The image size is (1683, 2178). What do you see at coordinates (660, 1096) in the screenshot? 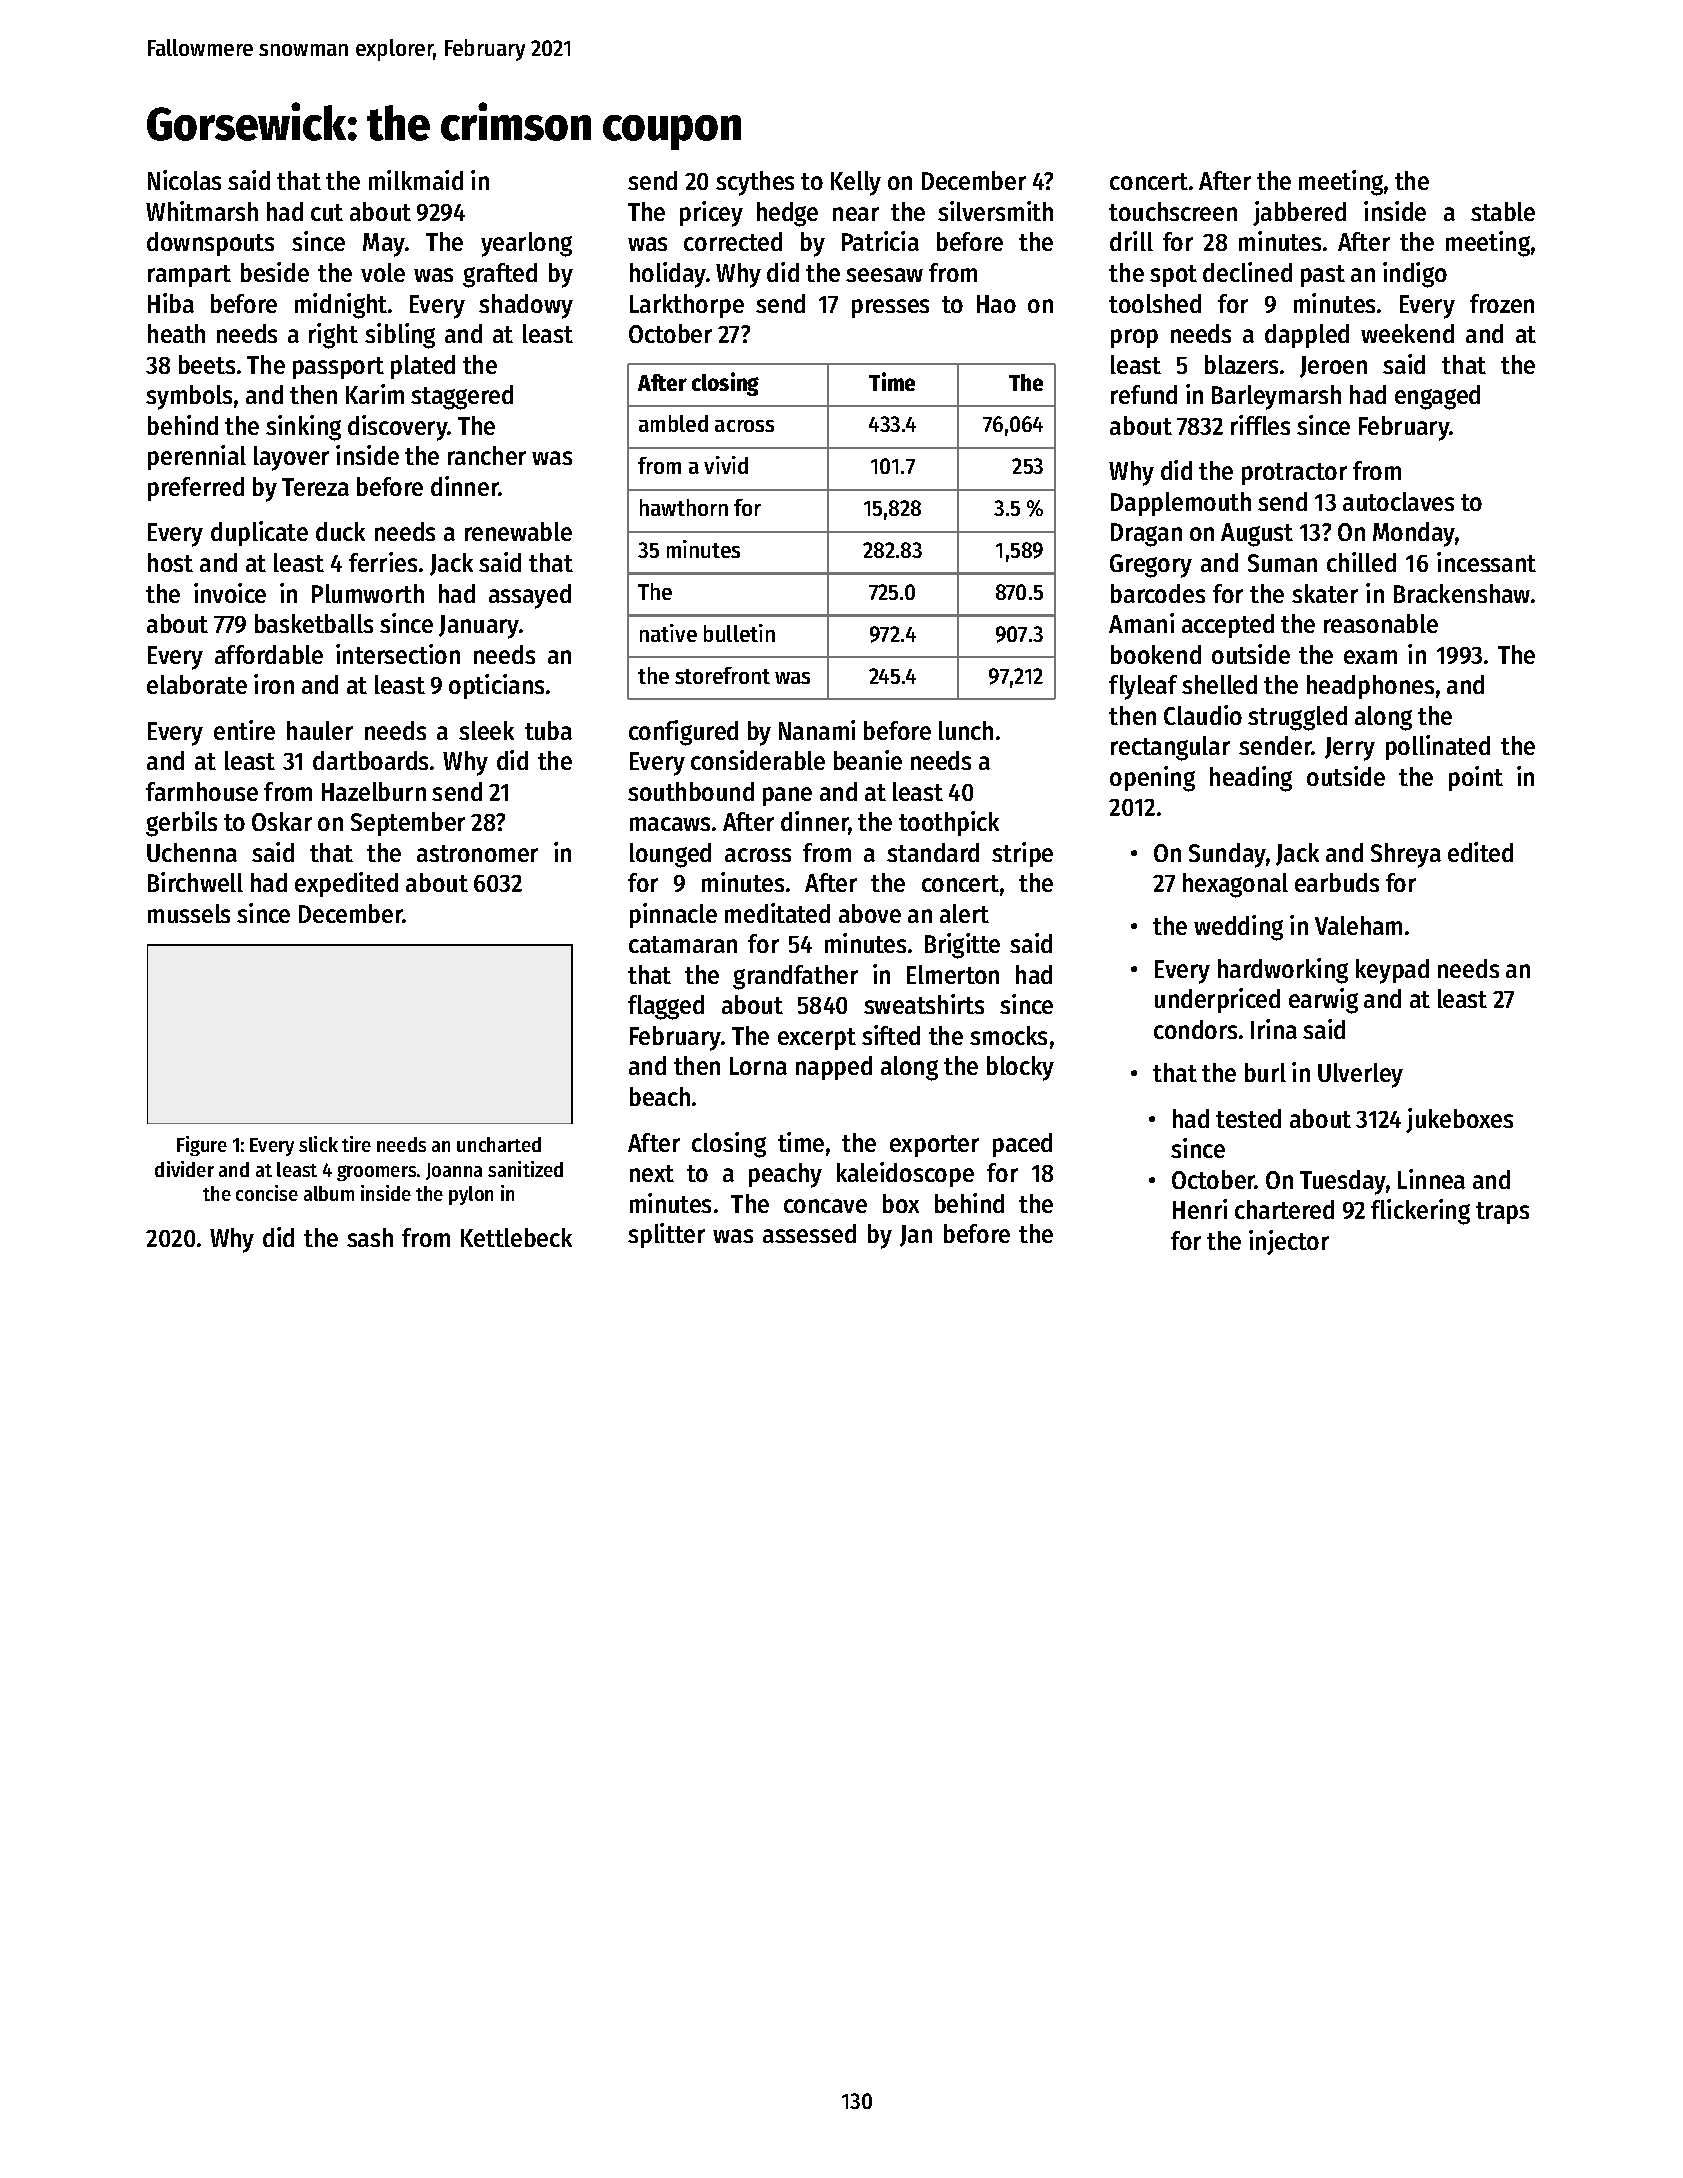
I see `beach` at bounding box center [660, 1096].
